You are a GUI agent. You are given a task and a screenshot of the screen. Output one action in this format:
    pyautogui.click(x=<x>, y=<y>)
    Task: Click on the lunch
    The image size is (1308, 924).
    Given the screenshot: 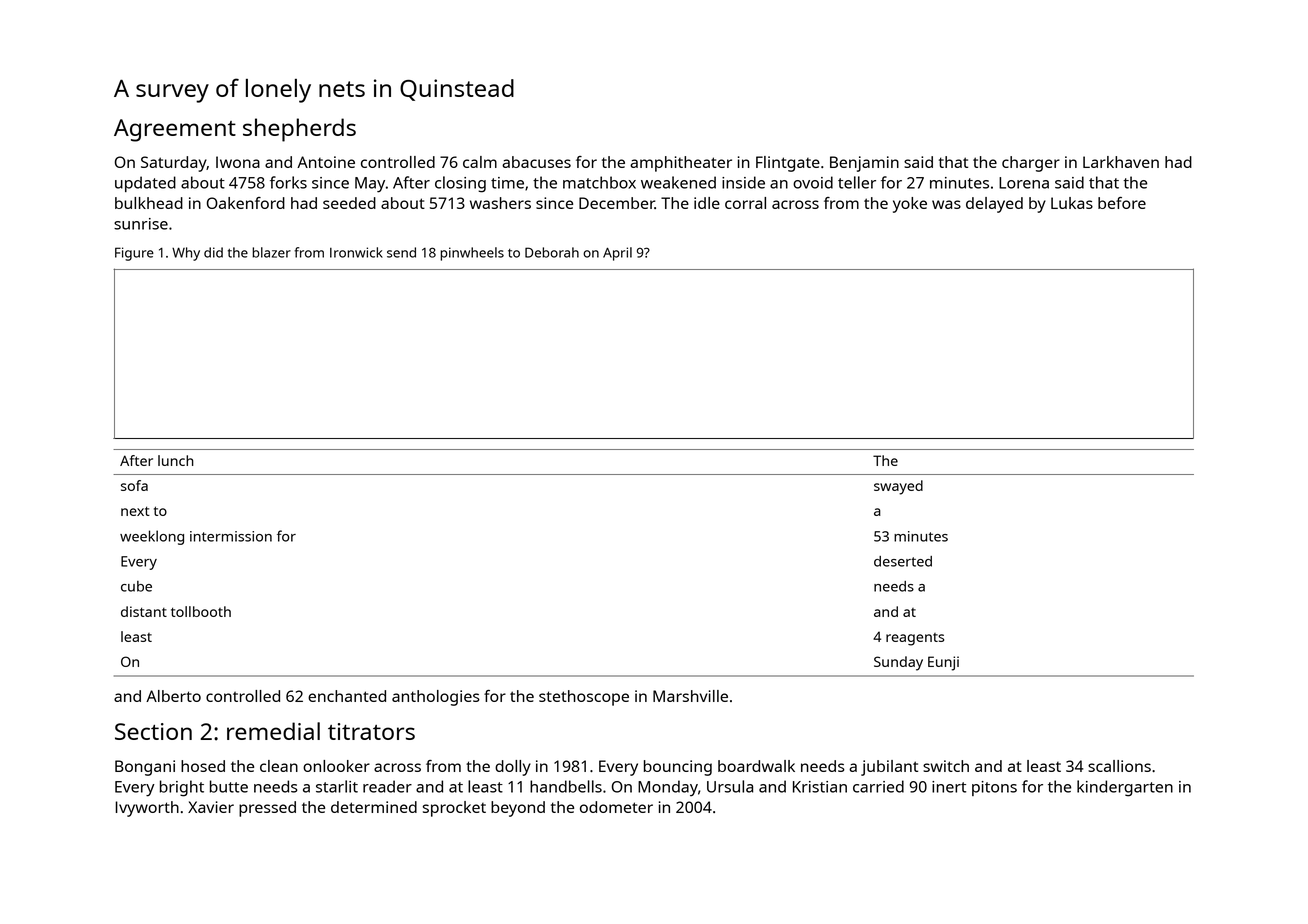 What is the action you would take?
    pyautogui.click(x=176, y=460)
